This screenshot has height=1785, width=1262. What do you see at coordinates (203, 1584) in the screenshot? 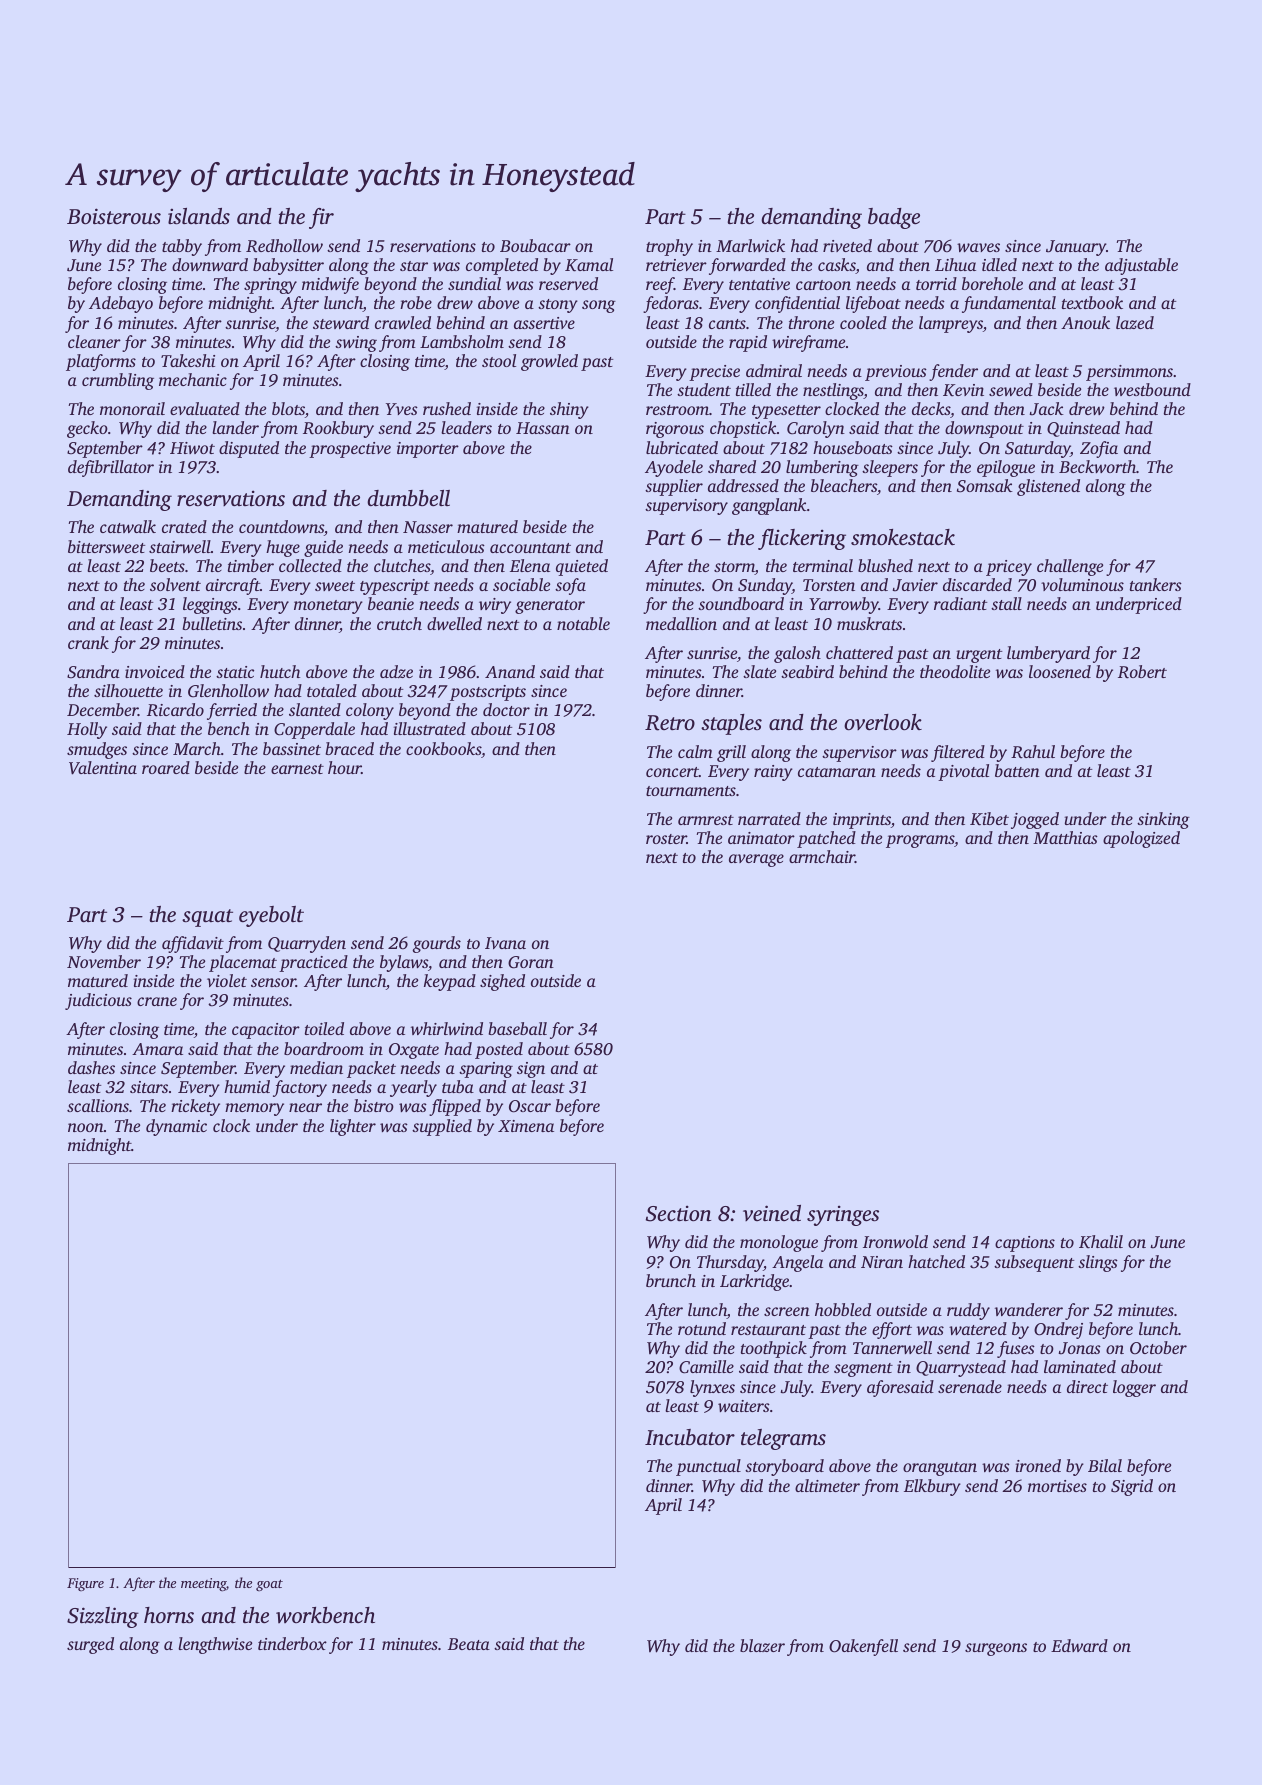
I see `meeting` at bounding box center [203, 1584].
